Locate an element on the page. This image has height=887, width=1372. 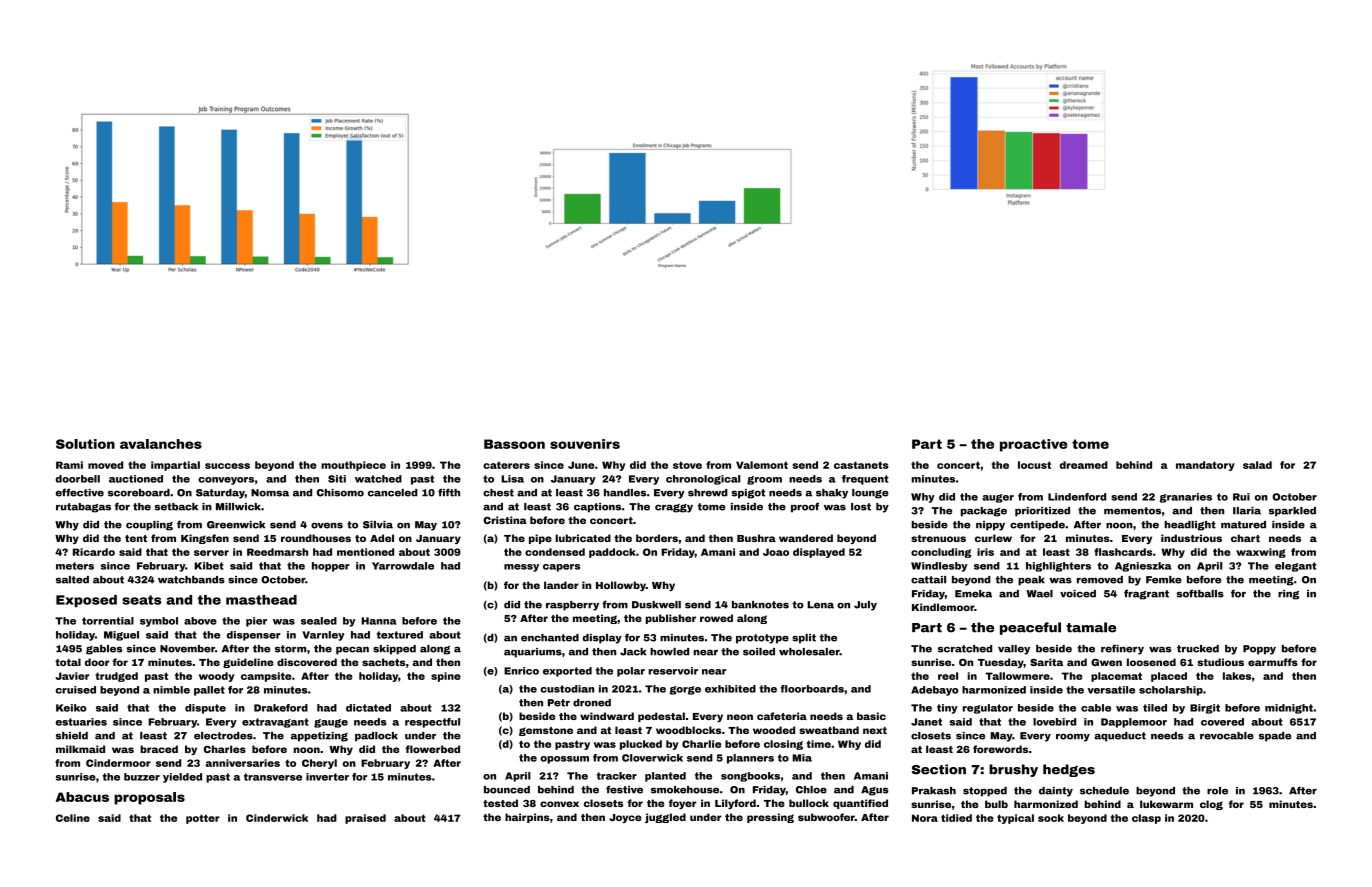
Solution is located at coordinates (85, 444).
